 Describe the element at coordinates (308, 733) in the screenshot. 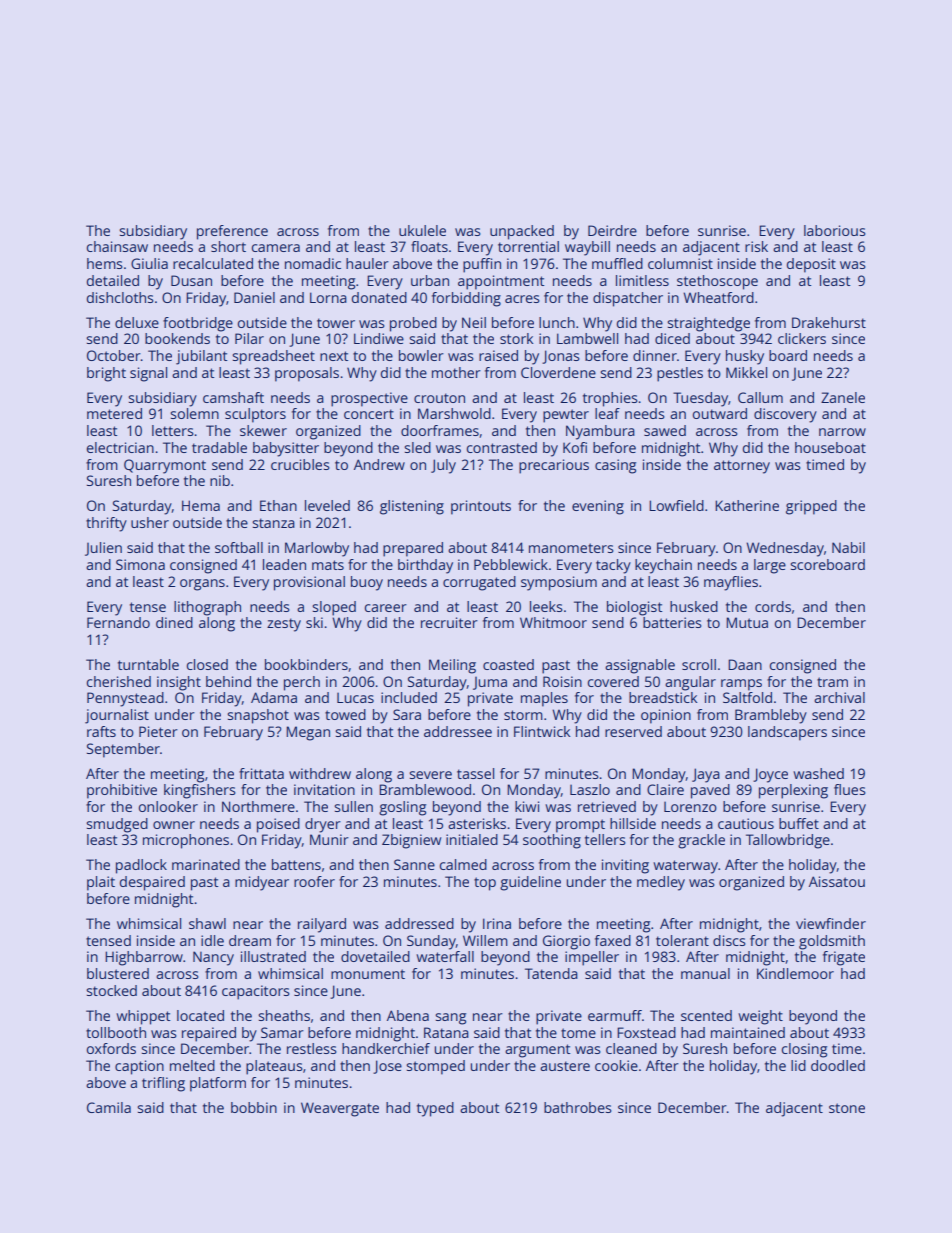

I see `Megan` at that location.
